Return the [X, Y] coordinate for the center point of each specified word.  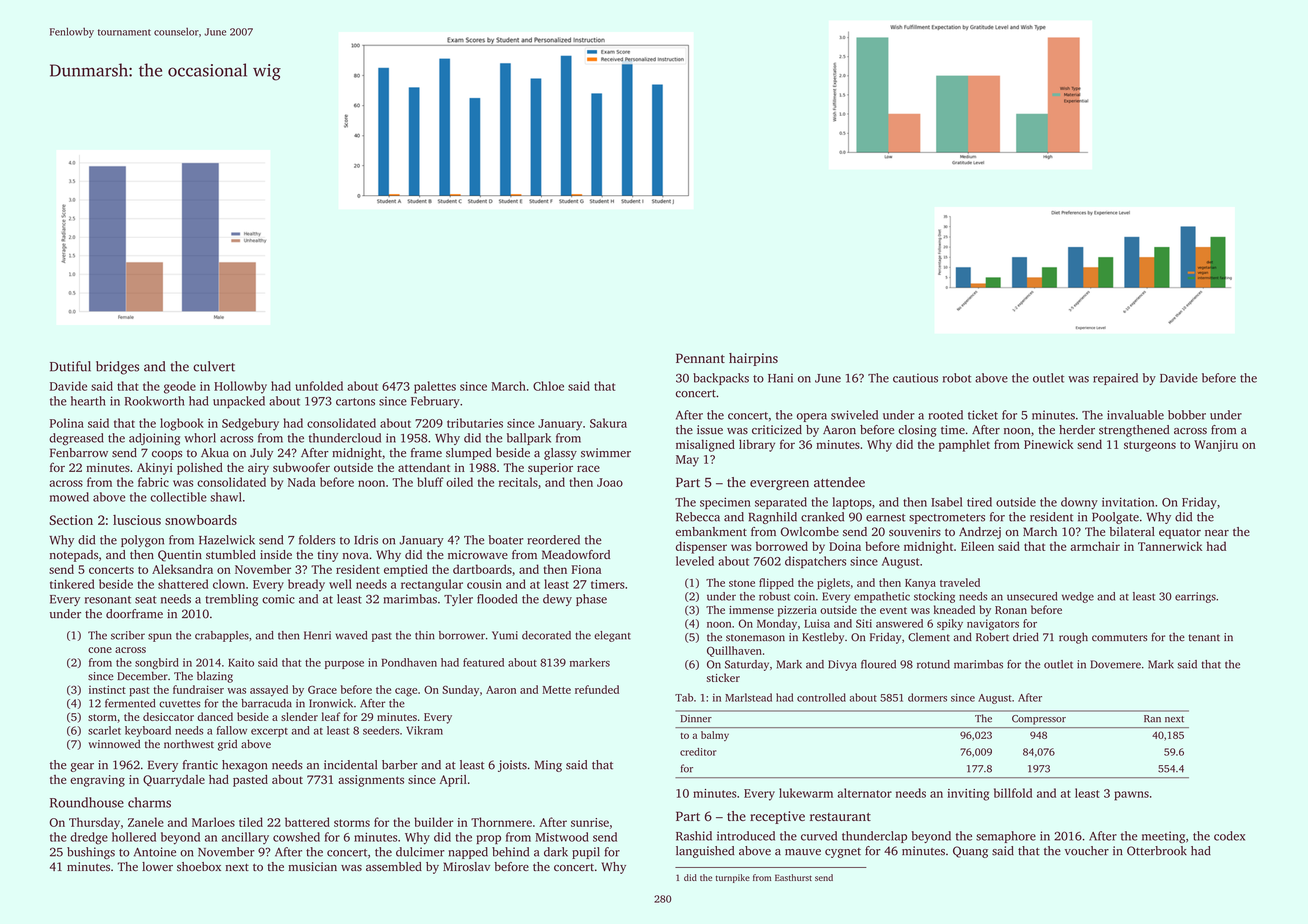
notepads [74, 556]
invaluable [1135, 415]
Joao [610, 482]
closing [917, 431]
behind [510, 852]
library [757, 445]
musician [312, 866]
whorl [200, 438]
